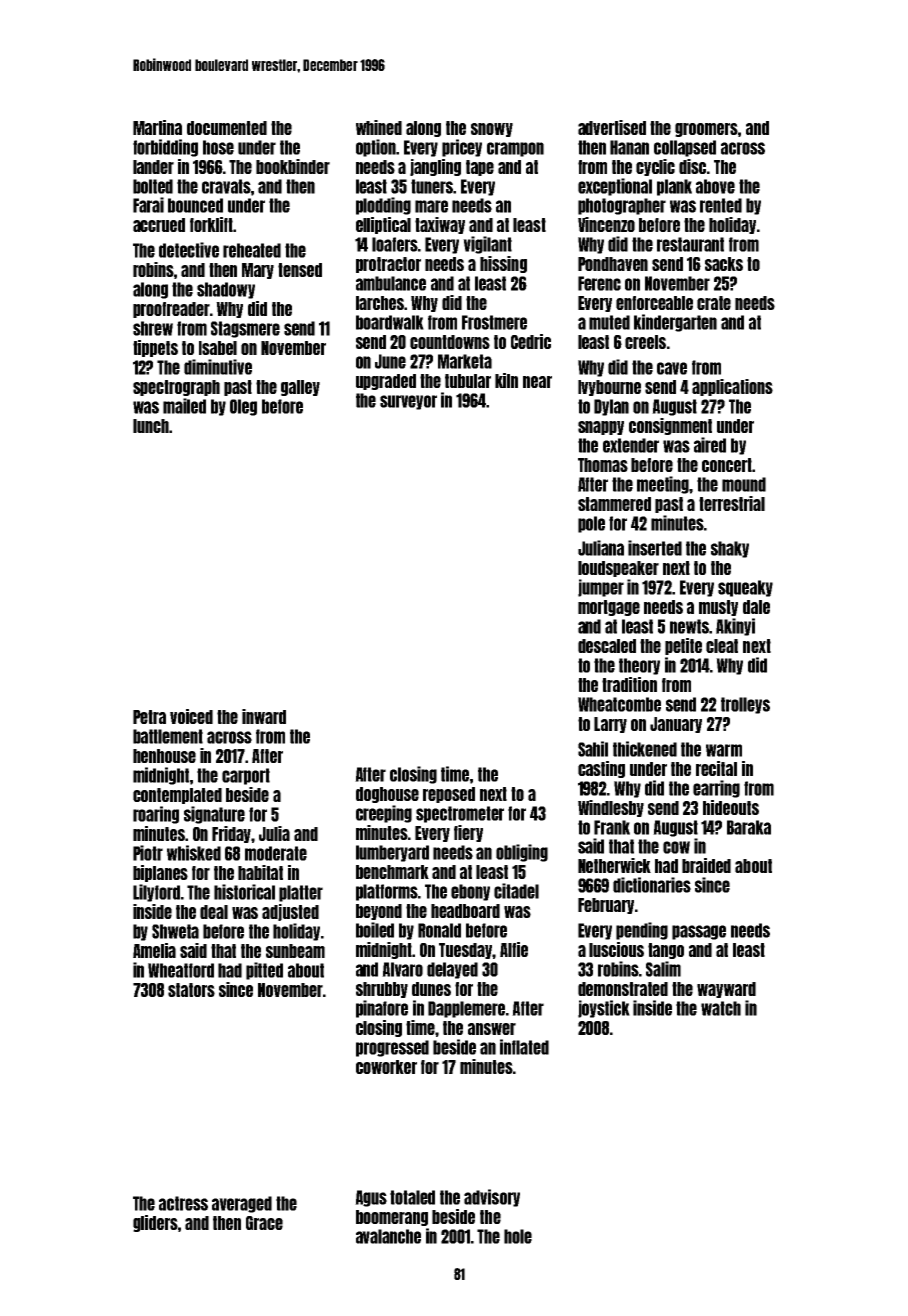 This page has height=1316, width=908. What do you see at coordinates (518, 1236) in the page?
I see `hole` at bounding box center [518, 1236].
